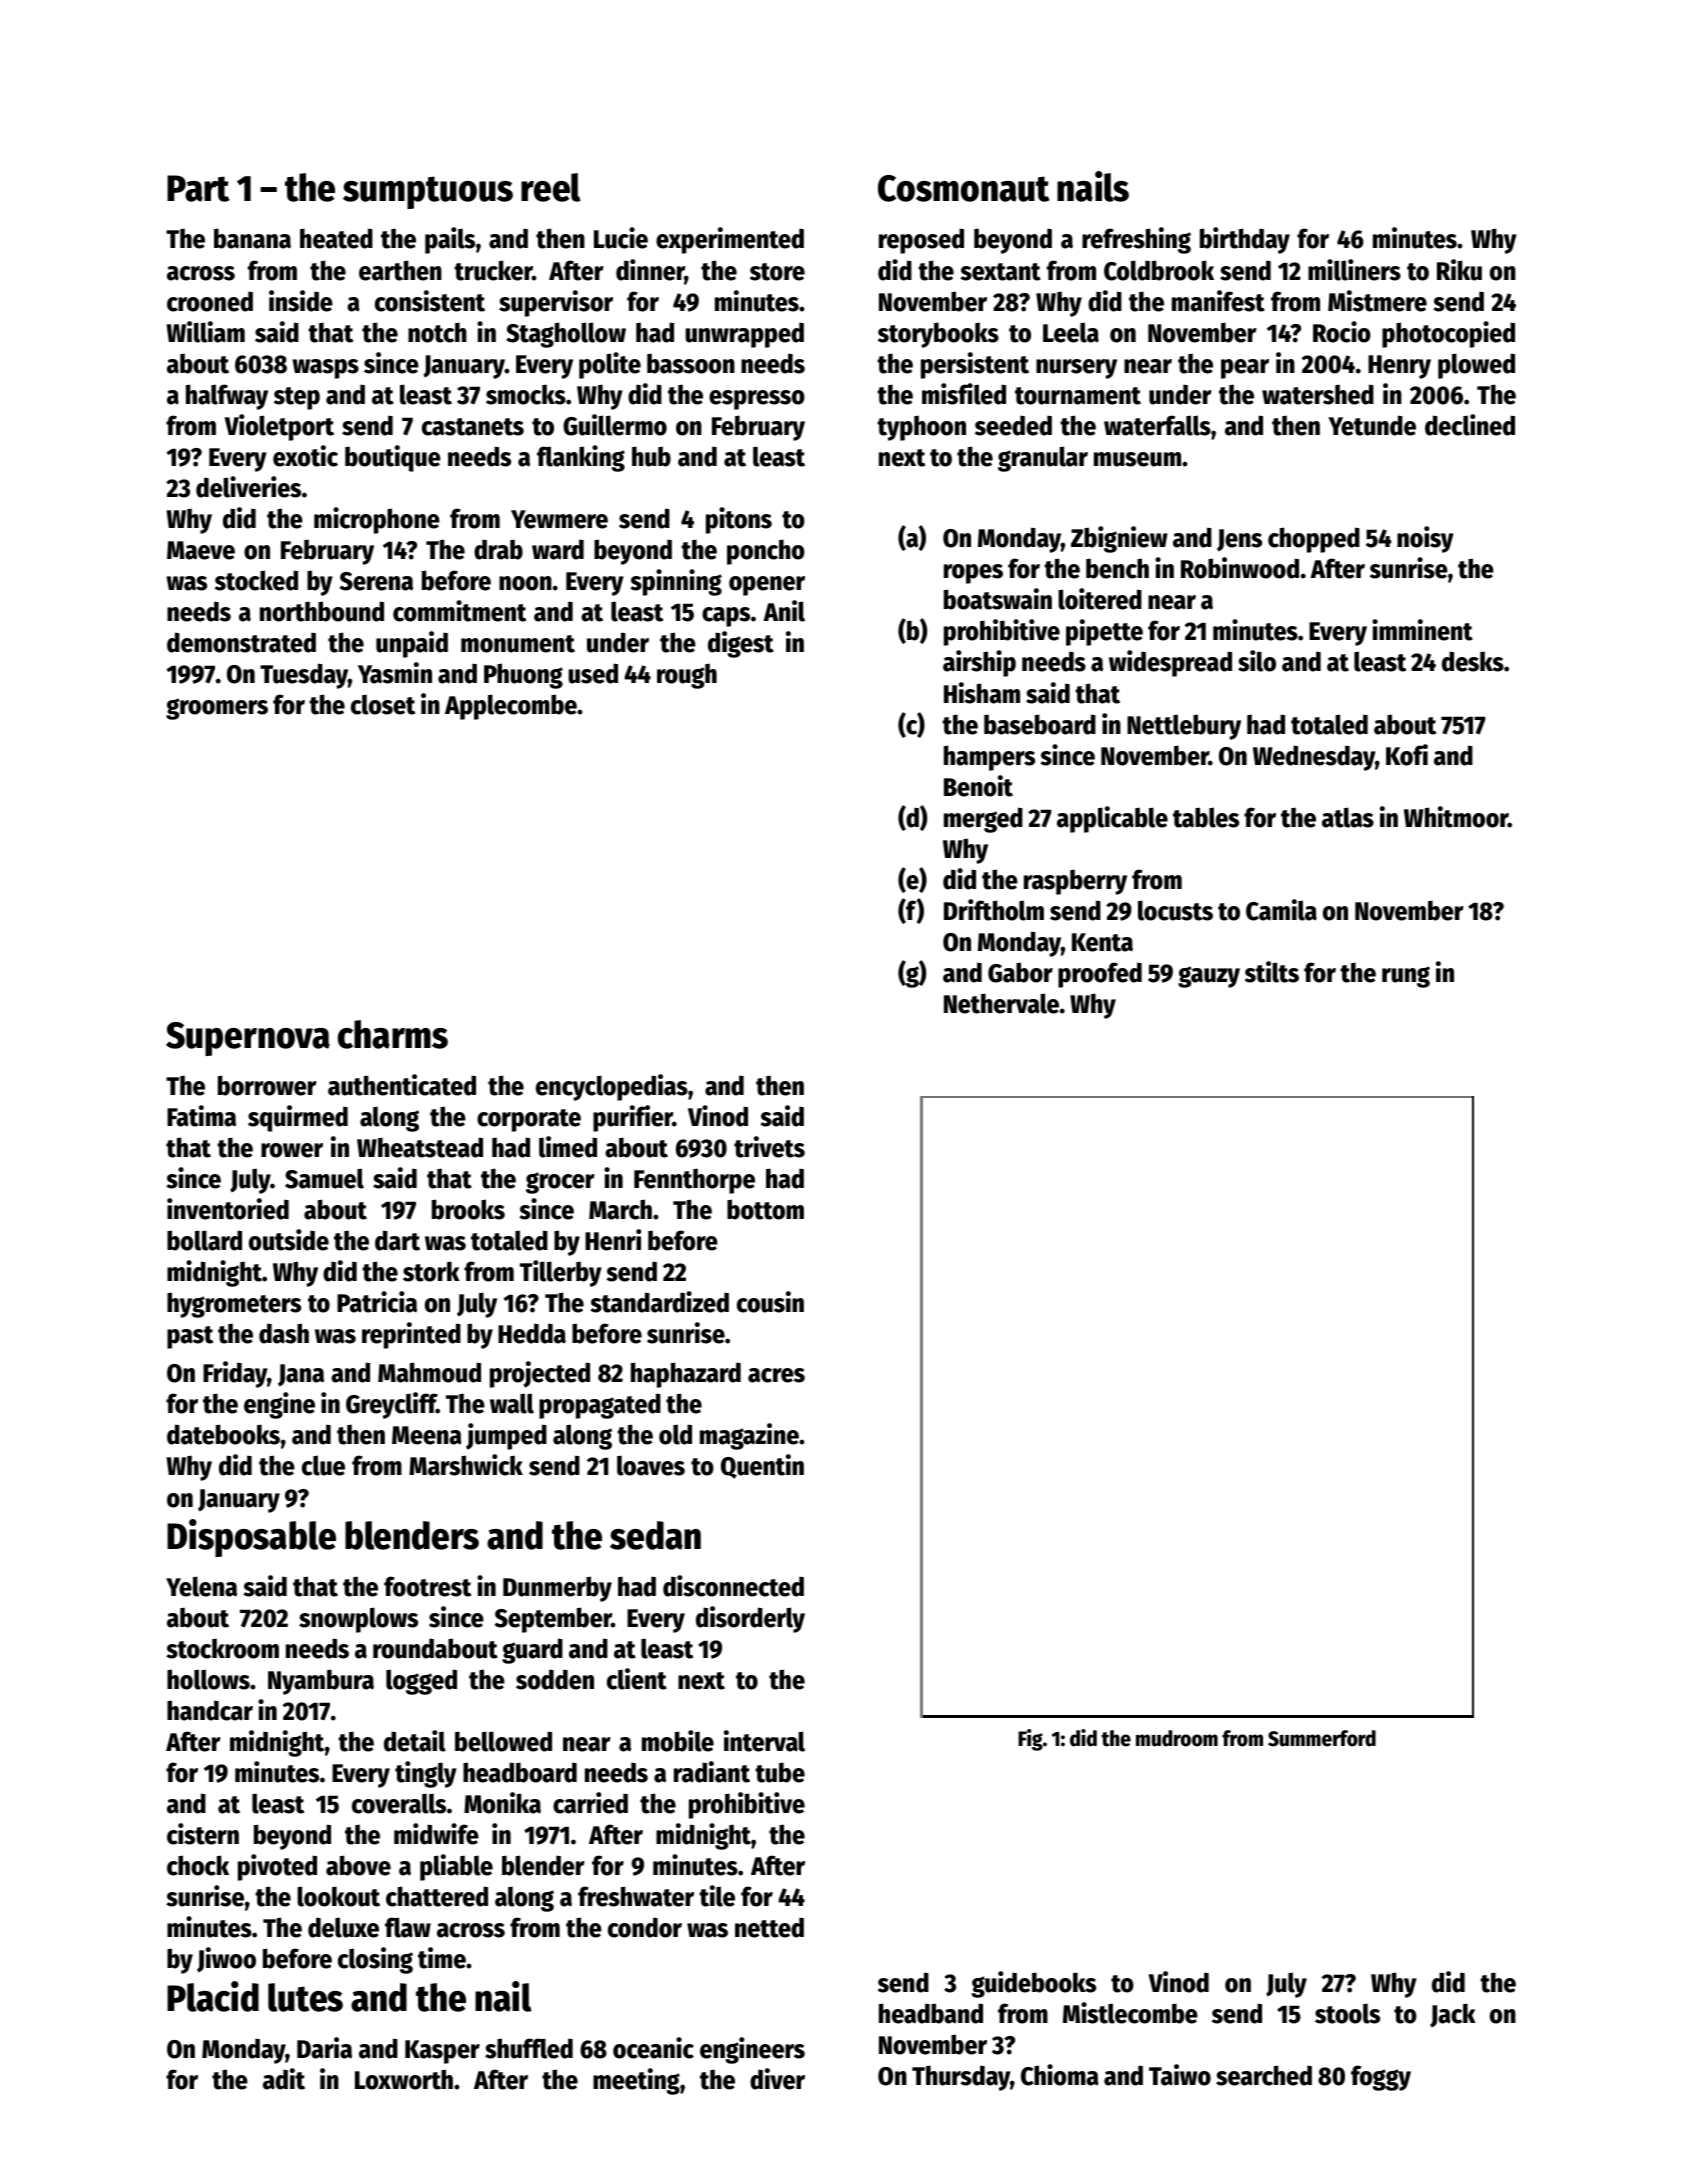 Image resolution: width=1683 pixels, height=2178 pixels. What do you see at coordinates (655, 1535) in the page?
I see `sedan` at bounding box center [655, 1535].
